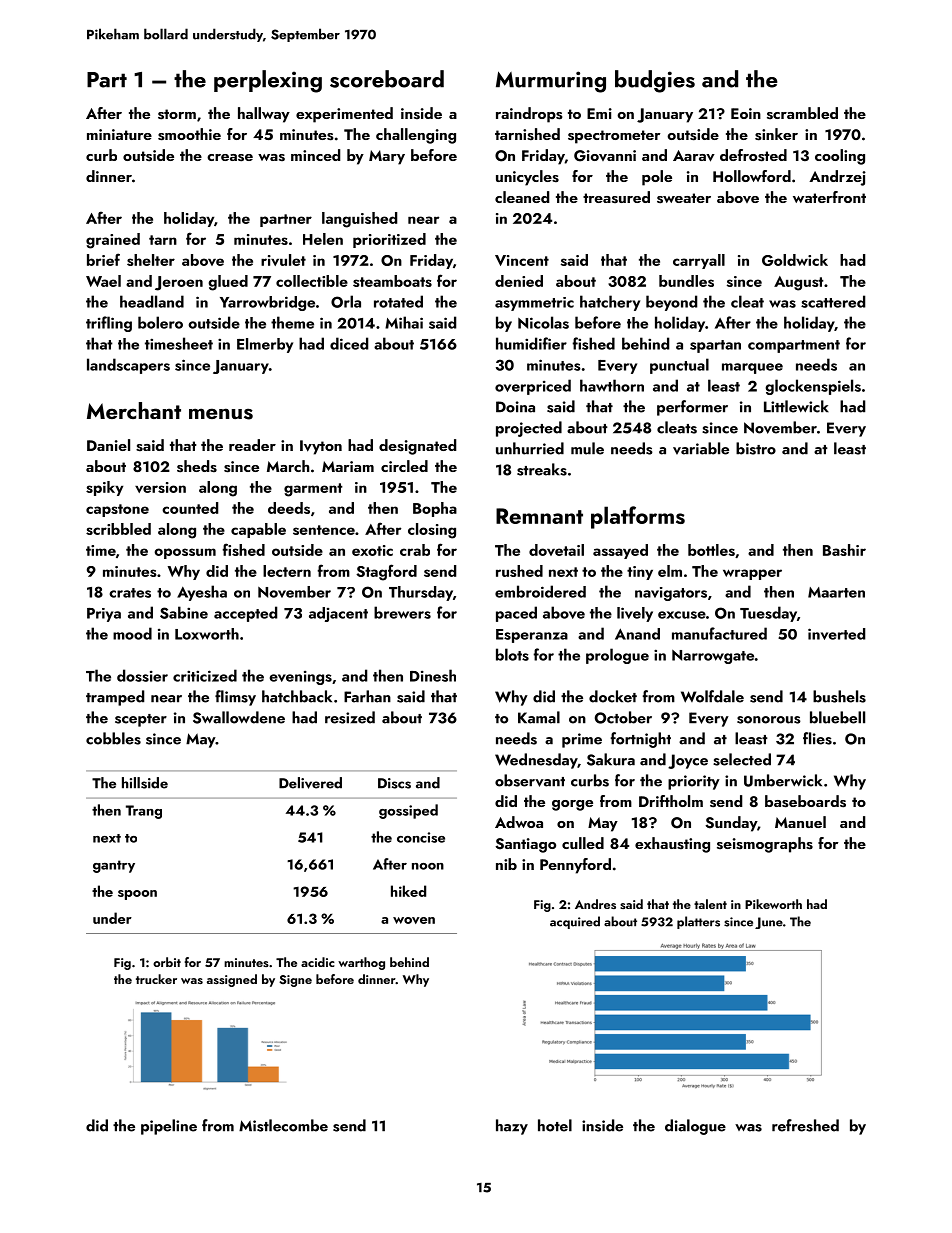 Image resolution: width=952 pixels, height=1233 pixels. Describe the element at coordinates (402, 612) in the document. I see `brewers` at that location.
